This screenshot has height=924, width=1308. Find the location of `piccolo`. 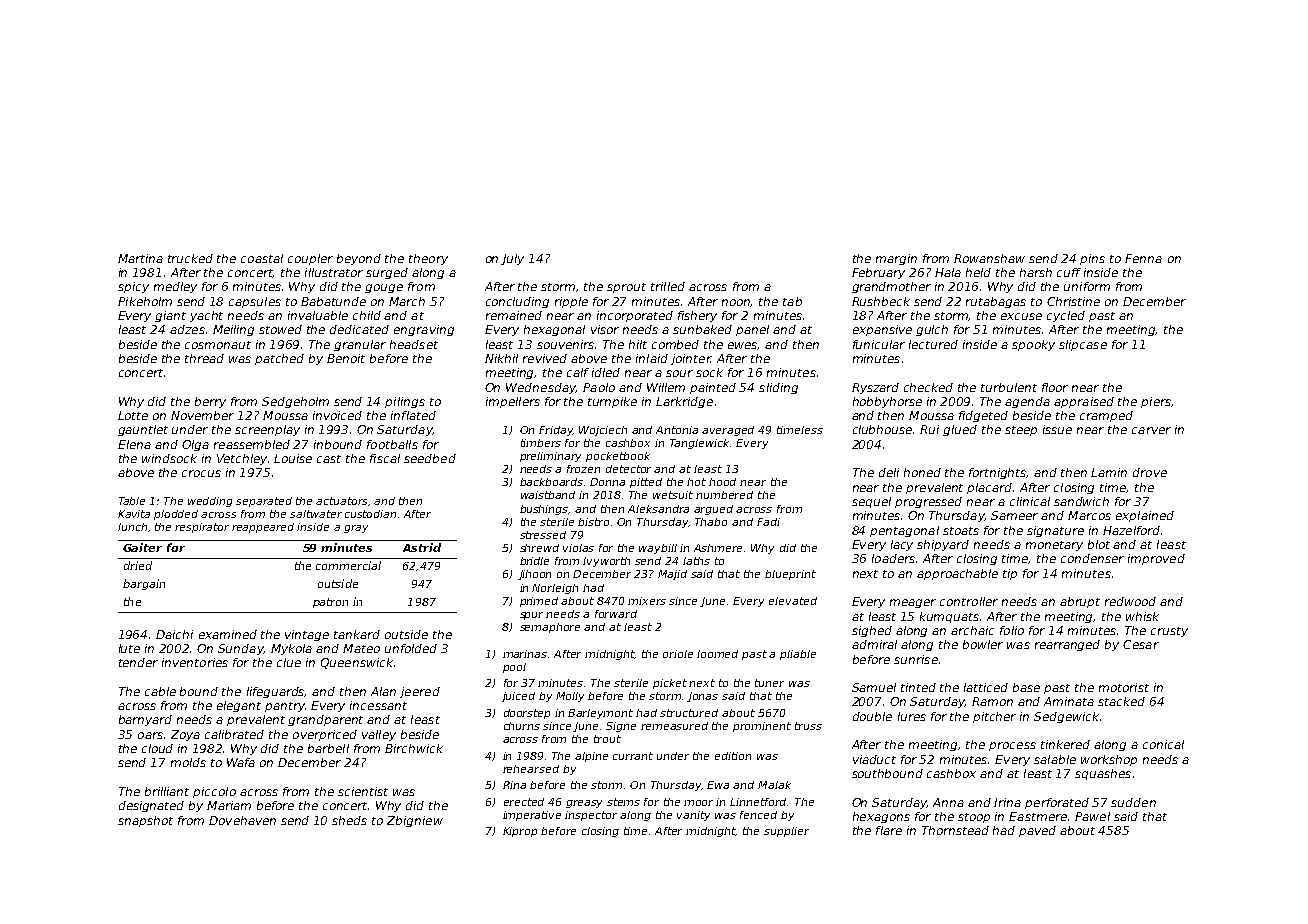

piccolo is located at coordinates (214, 792).
